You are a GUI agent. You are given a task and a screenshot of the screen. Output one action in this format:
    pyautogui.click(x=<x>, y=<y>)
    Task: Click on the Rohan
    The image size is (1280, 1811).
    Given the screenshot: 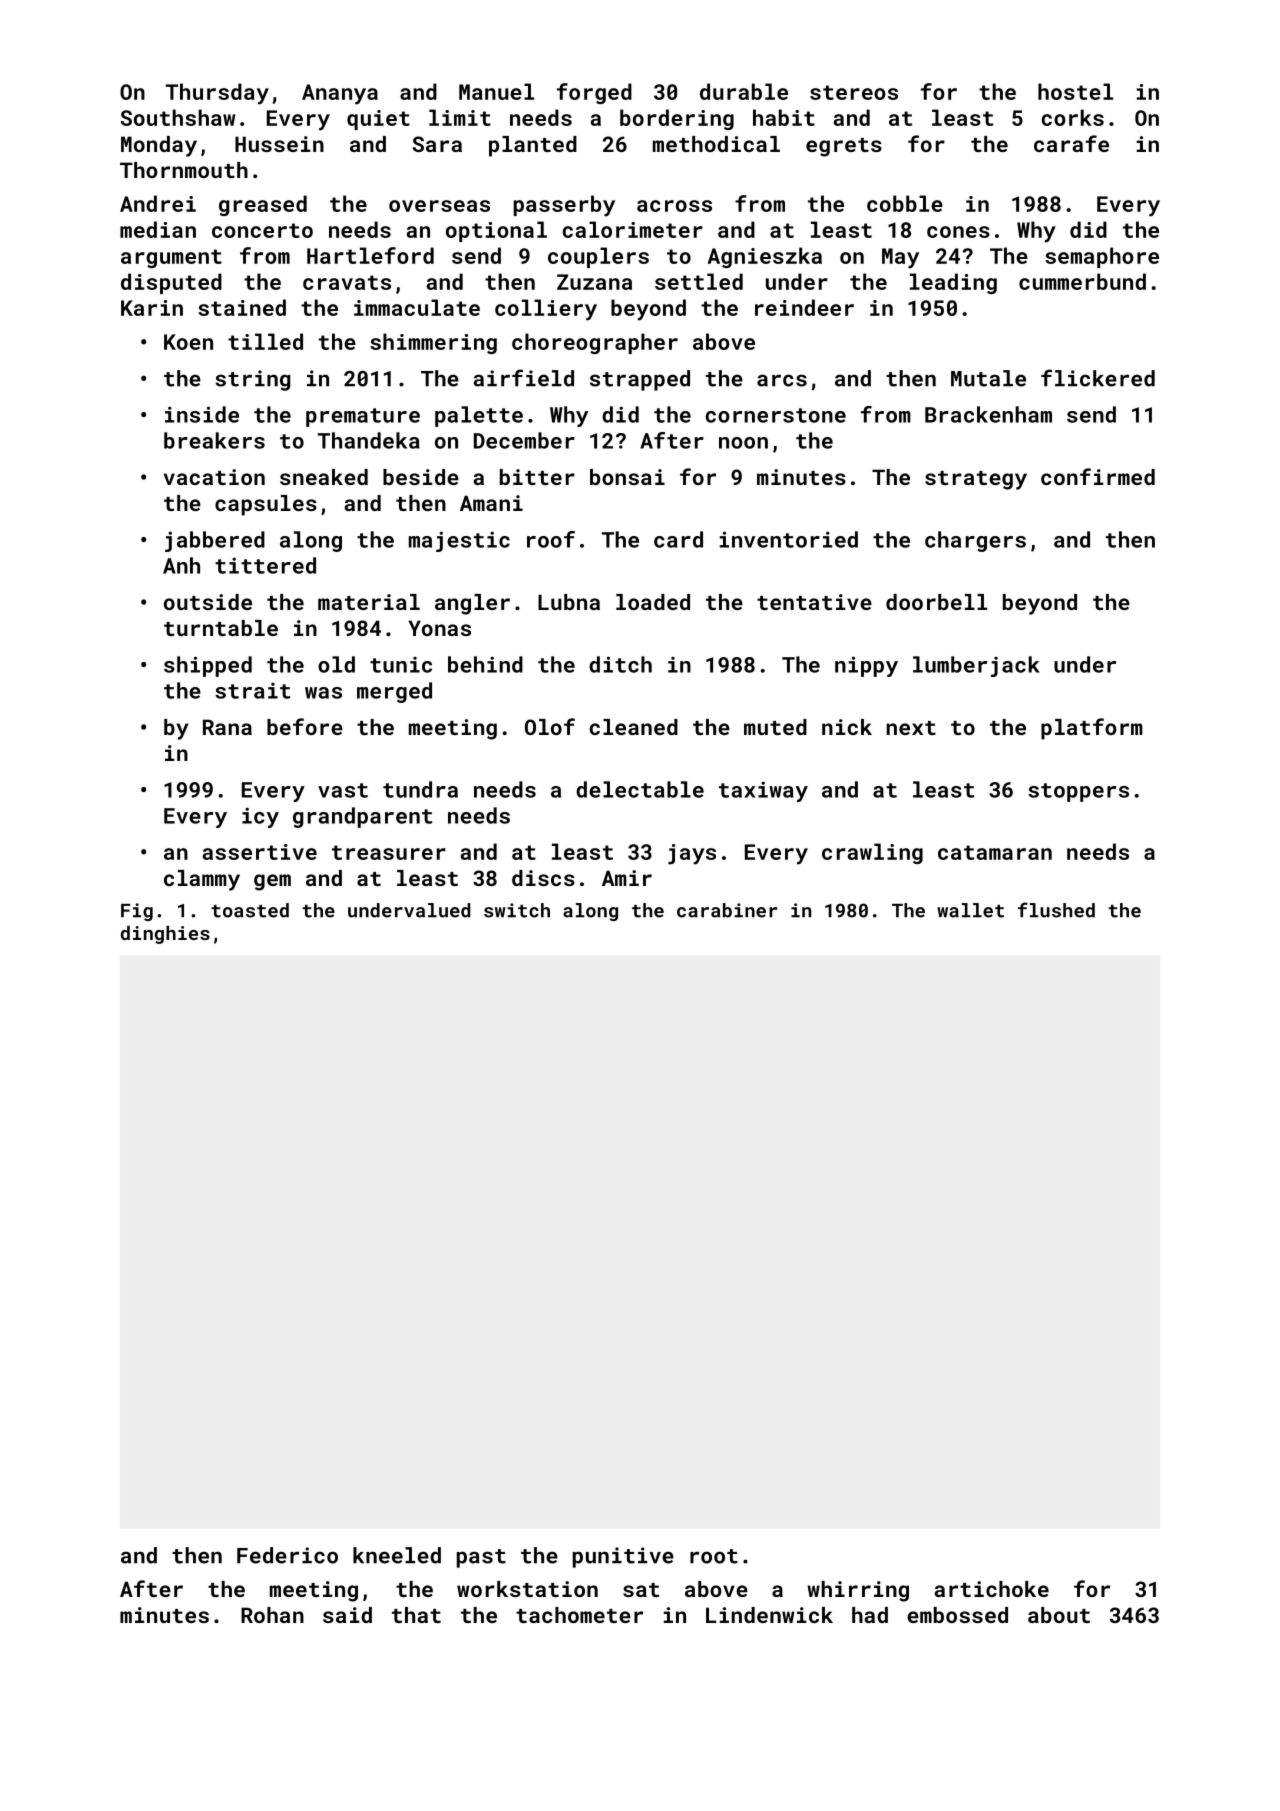 What is the action you would take?
    pyautogui.click(x=272, y=1615)
